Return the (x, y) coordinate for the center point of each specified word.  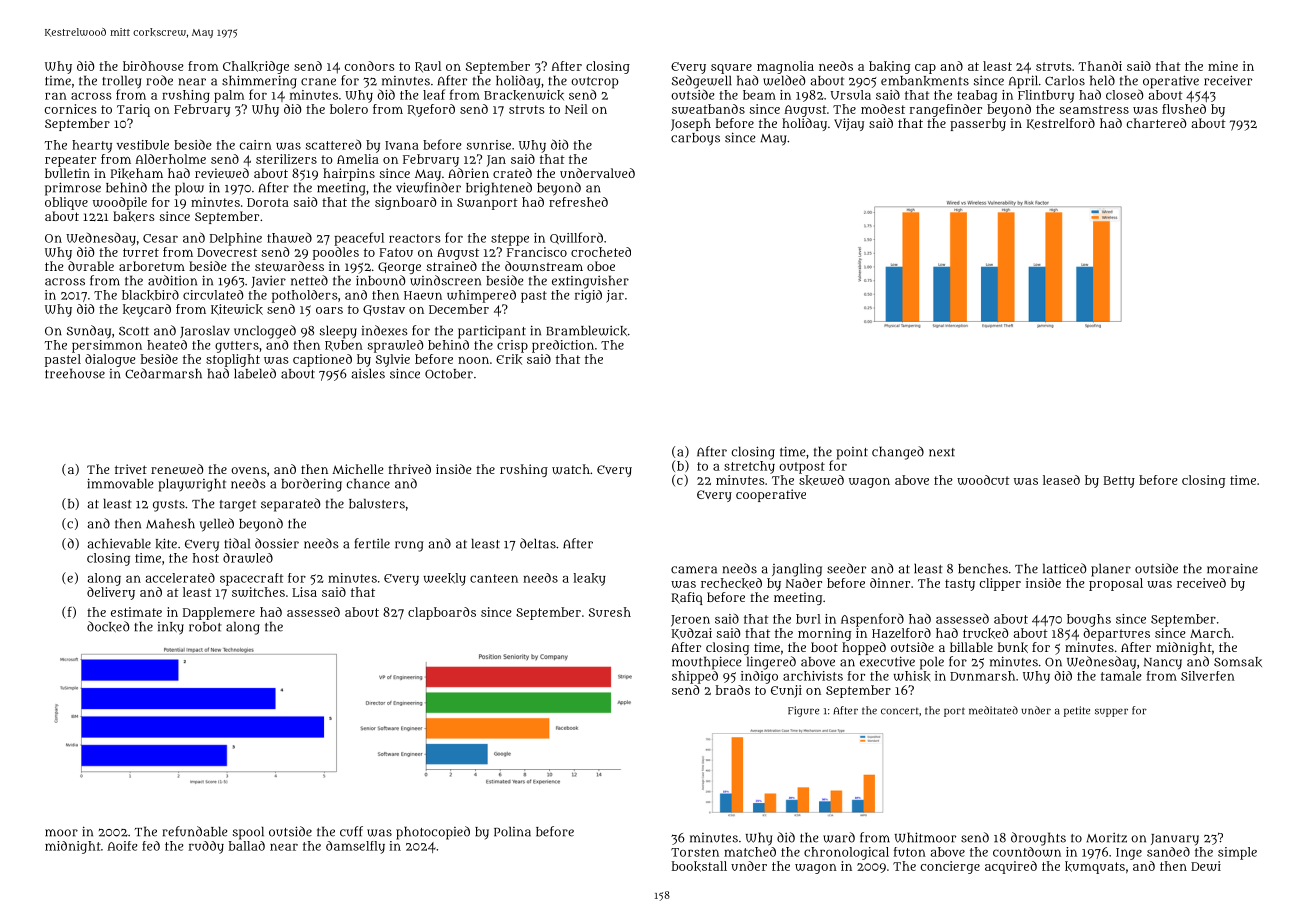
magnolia (785, 67)
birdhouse (153, 66)
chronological (846, 853)
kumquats (1095, 867)
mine (1223, 66)
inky (171, 628)
